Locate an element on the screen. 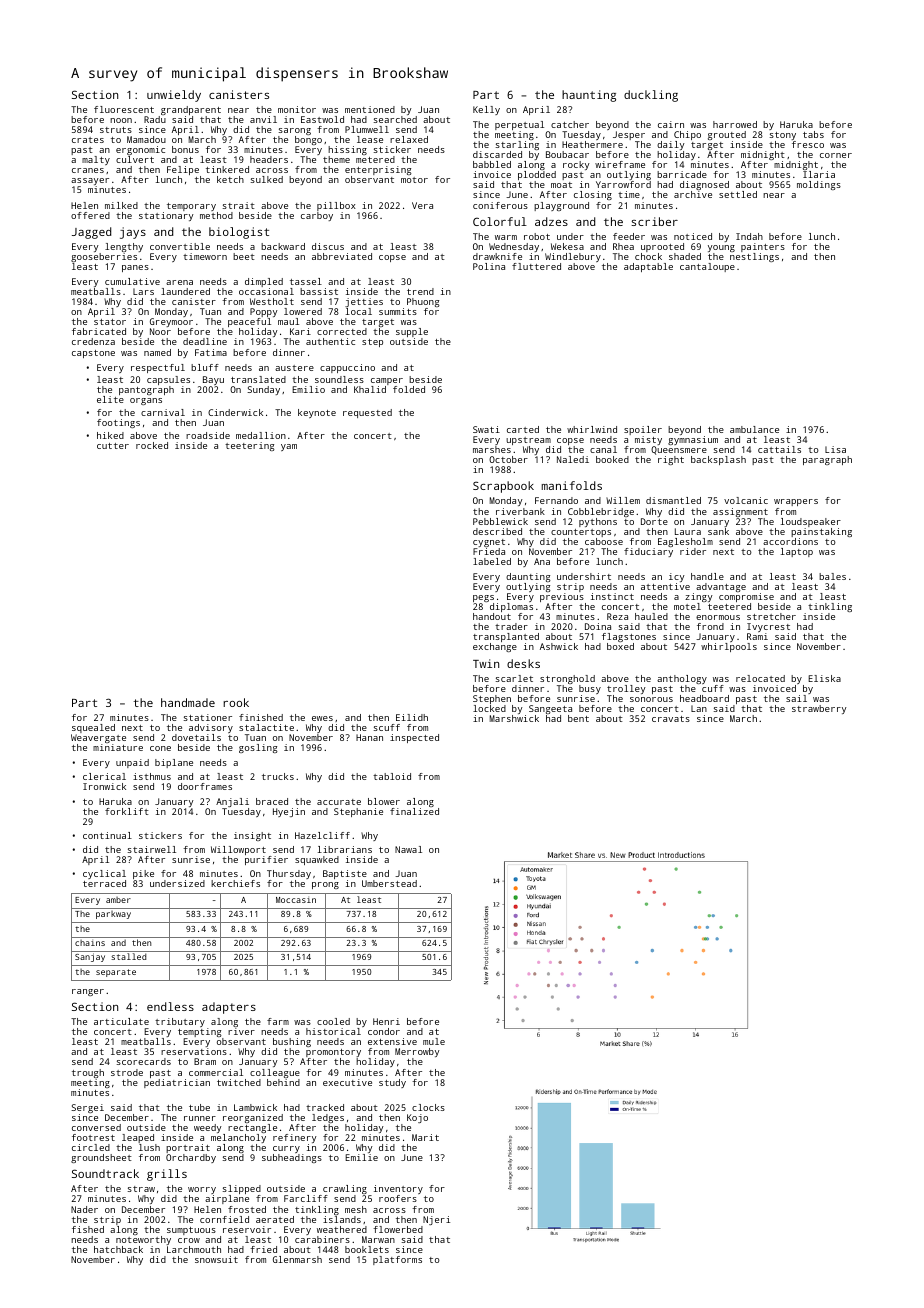  strait is located at coordinates (239, 205).
